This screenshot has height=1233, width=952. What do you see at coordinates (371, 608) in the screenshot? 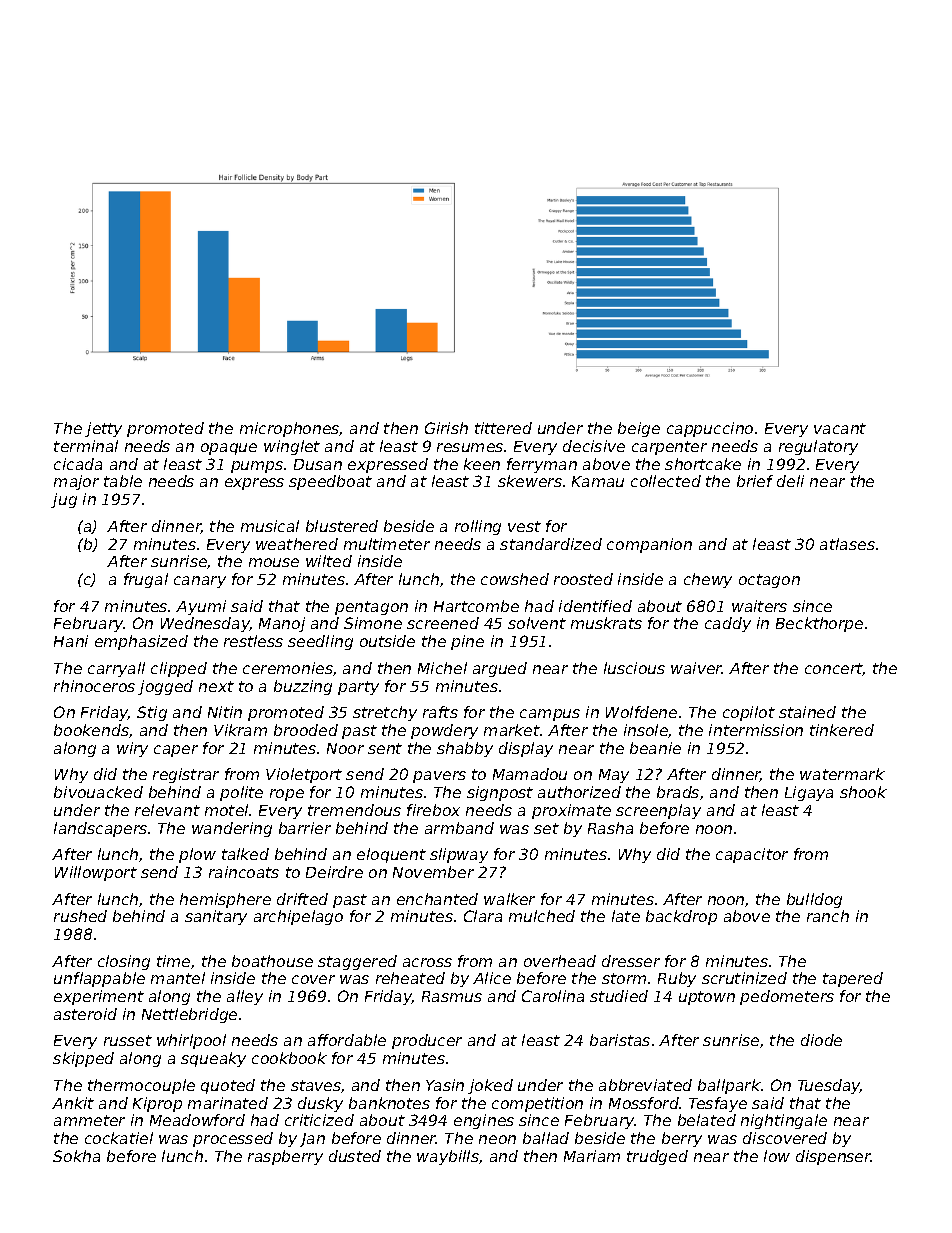
I see `pentagon` at bounding box center [371, 608].
